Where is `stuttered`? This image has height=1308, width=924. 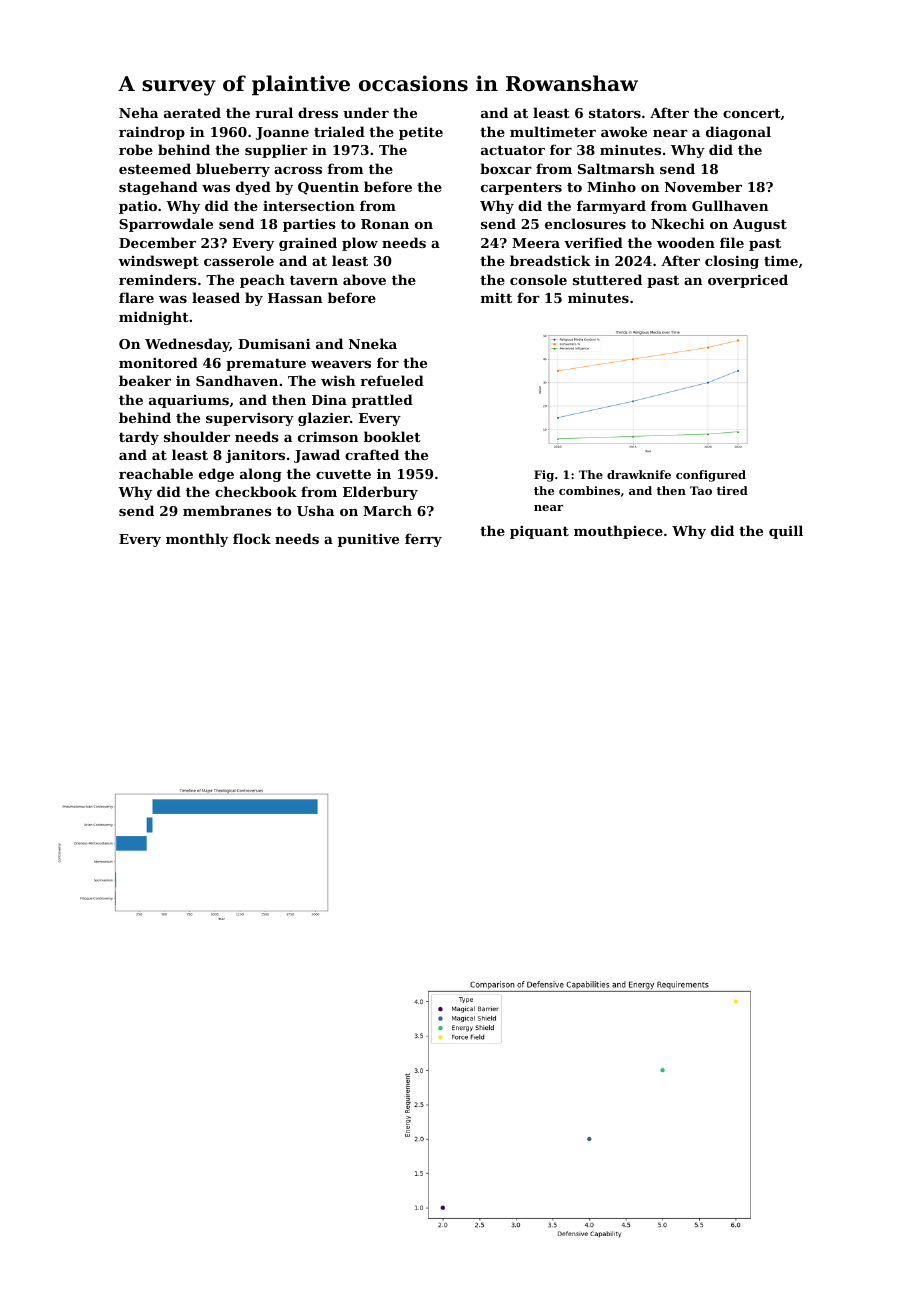
stuttered is located at coordinates (607, 279).
